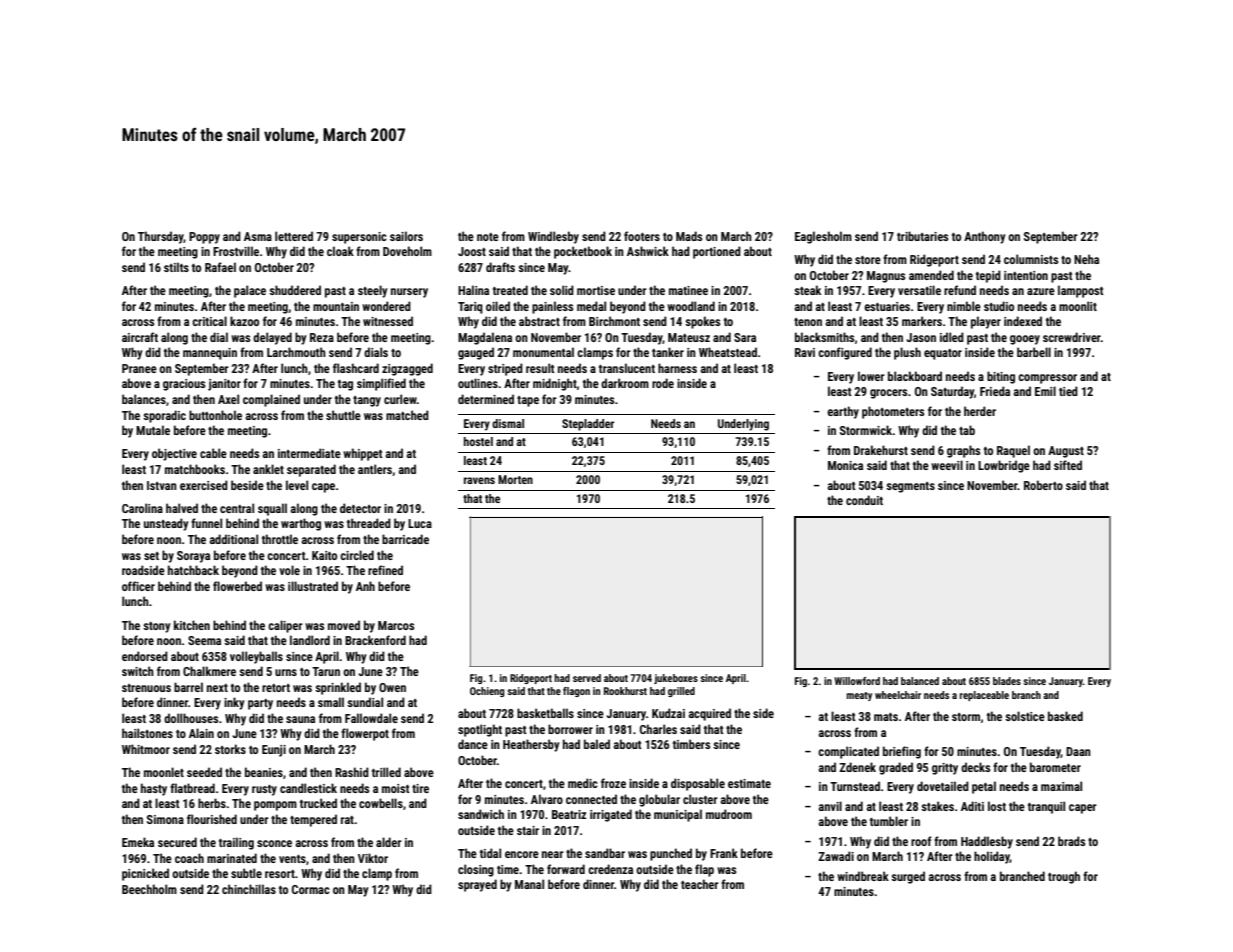 This screenshot has height=952, width=1233. What do you see at coordinates (910, 487) in the screenshot?
I see `segments` at bounding box center [910, 487].
